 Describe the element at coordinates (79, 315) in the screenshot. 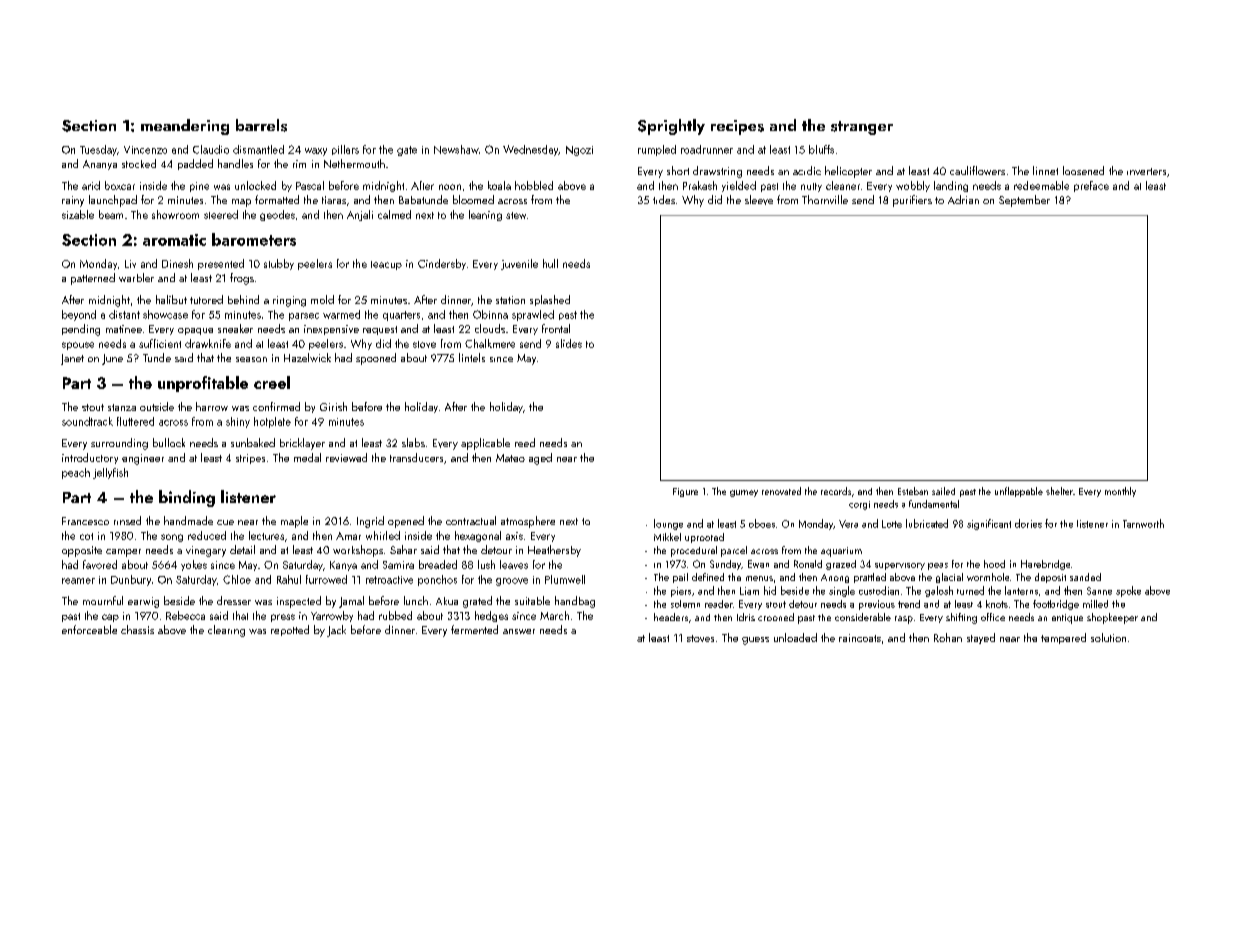

I see `beyond` at that location.
